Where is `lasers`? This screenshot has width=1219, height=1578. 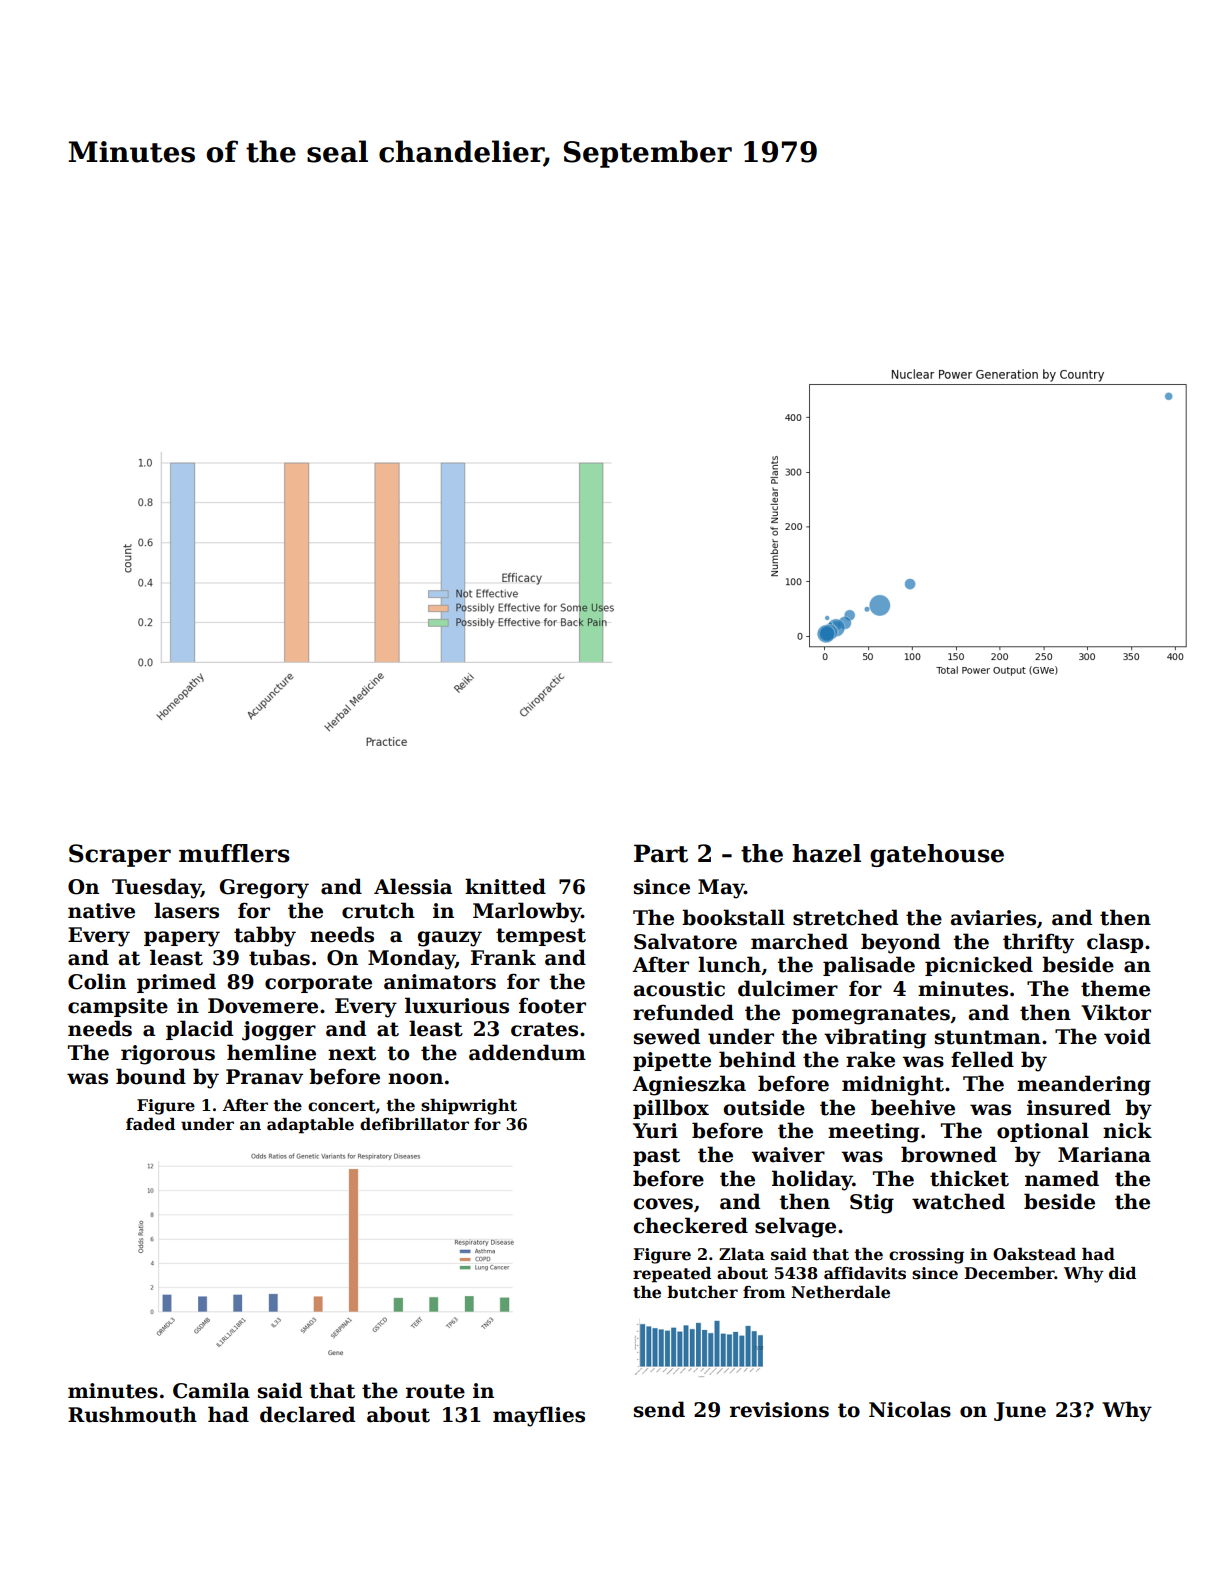
lasers is located at coordinates (186, 910).
